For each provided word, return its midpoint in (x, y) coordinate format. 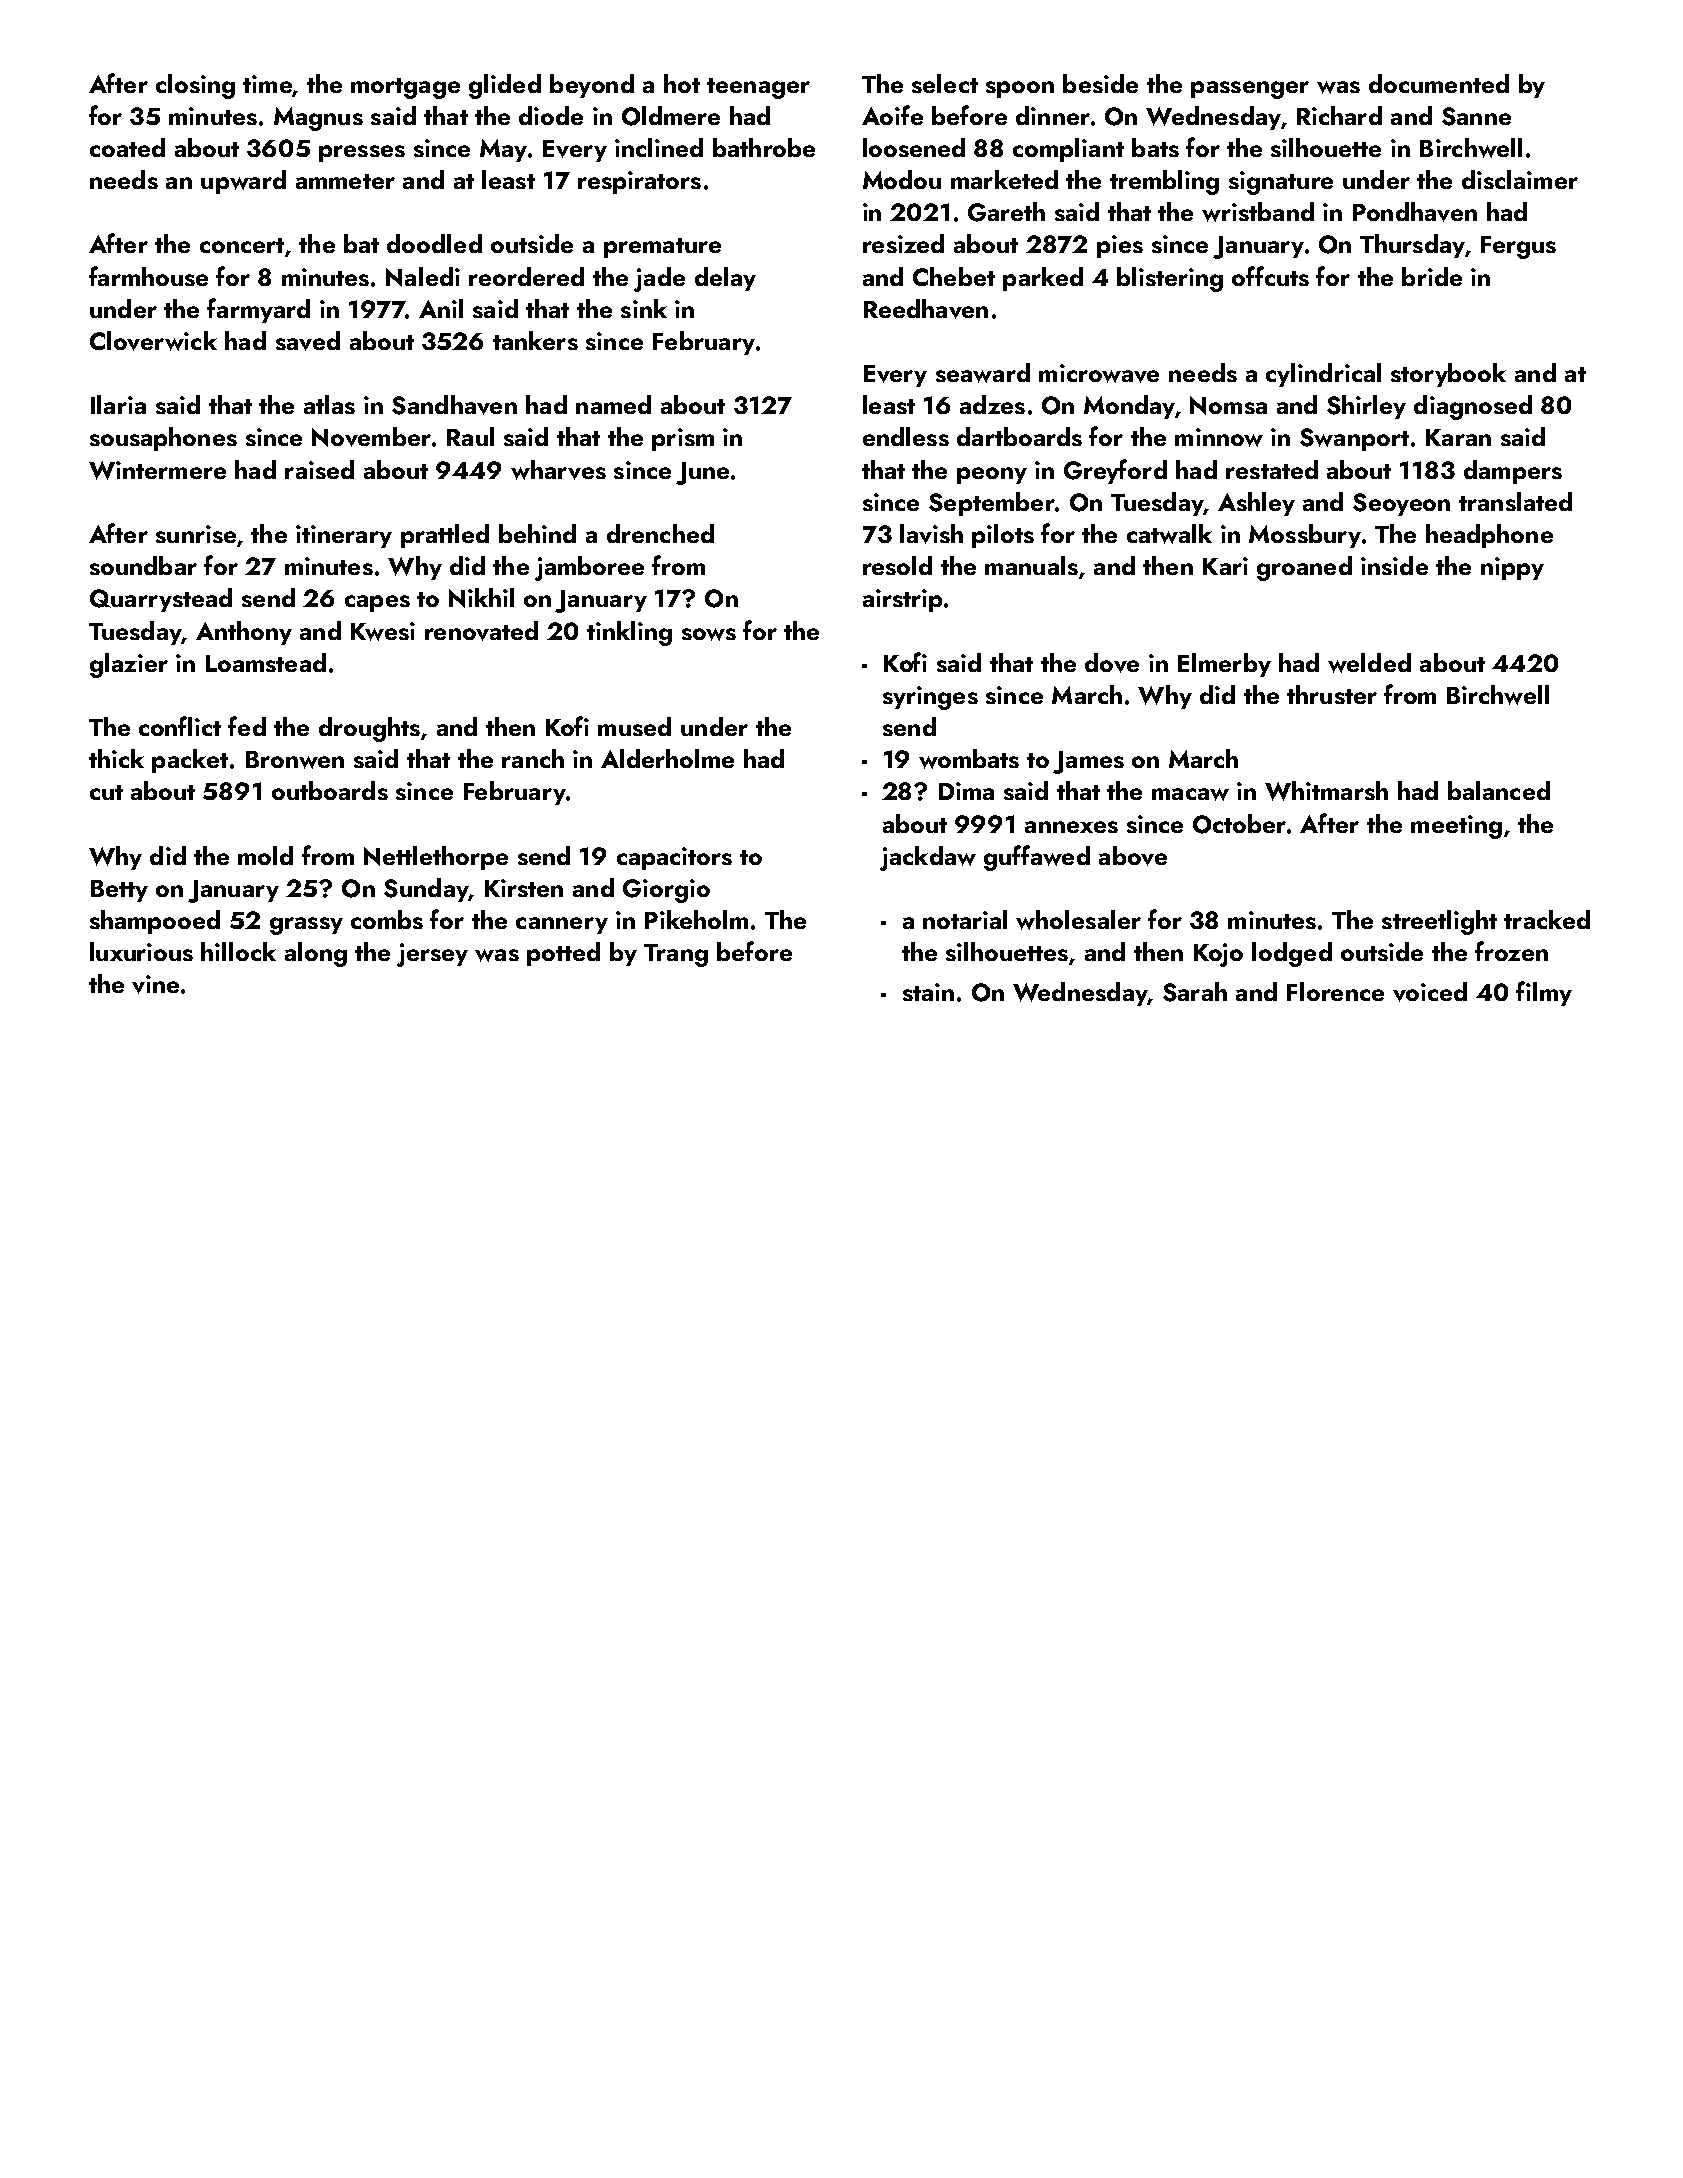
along (316, 954)
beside (1100, 83)
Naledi (423, 277)
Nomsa (1228, 405)
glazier (129, 665)
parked (1043, 279)
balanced (1499, 790)
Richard (1339, 115)
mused (634, 726)
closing (195, 86)
